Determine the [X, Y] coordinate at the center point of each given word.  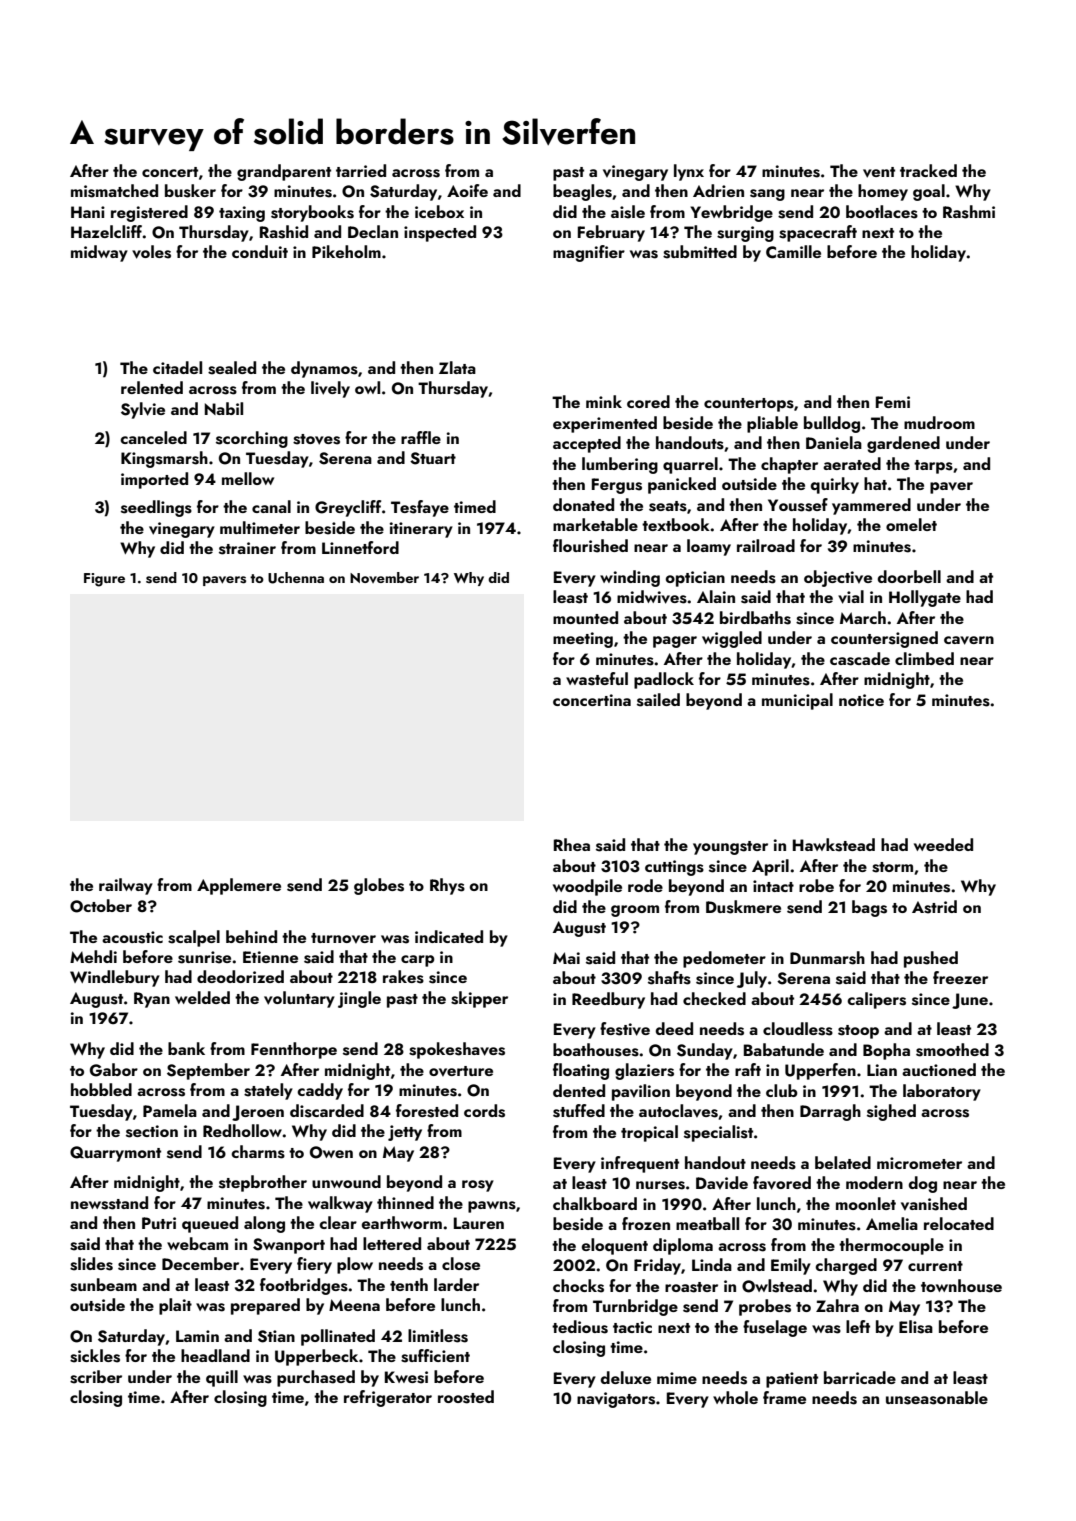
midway [99, 253]
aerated [852, 463]
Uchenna [296, 578]
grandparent [284, 172]
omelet [911, 524]
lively [330, 389]
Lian [882, 1070]
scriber [96, 1377]
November [384, 577]
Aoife [467, 190]
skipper [479, 999]
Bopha [886, 1051]
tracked [928, 170]
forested [427, 1111]
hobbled [101, 1089]
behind [251, 936]
